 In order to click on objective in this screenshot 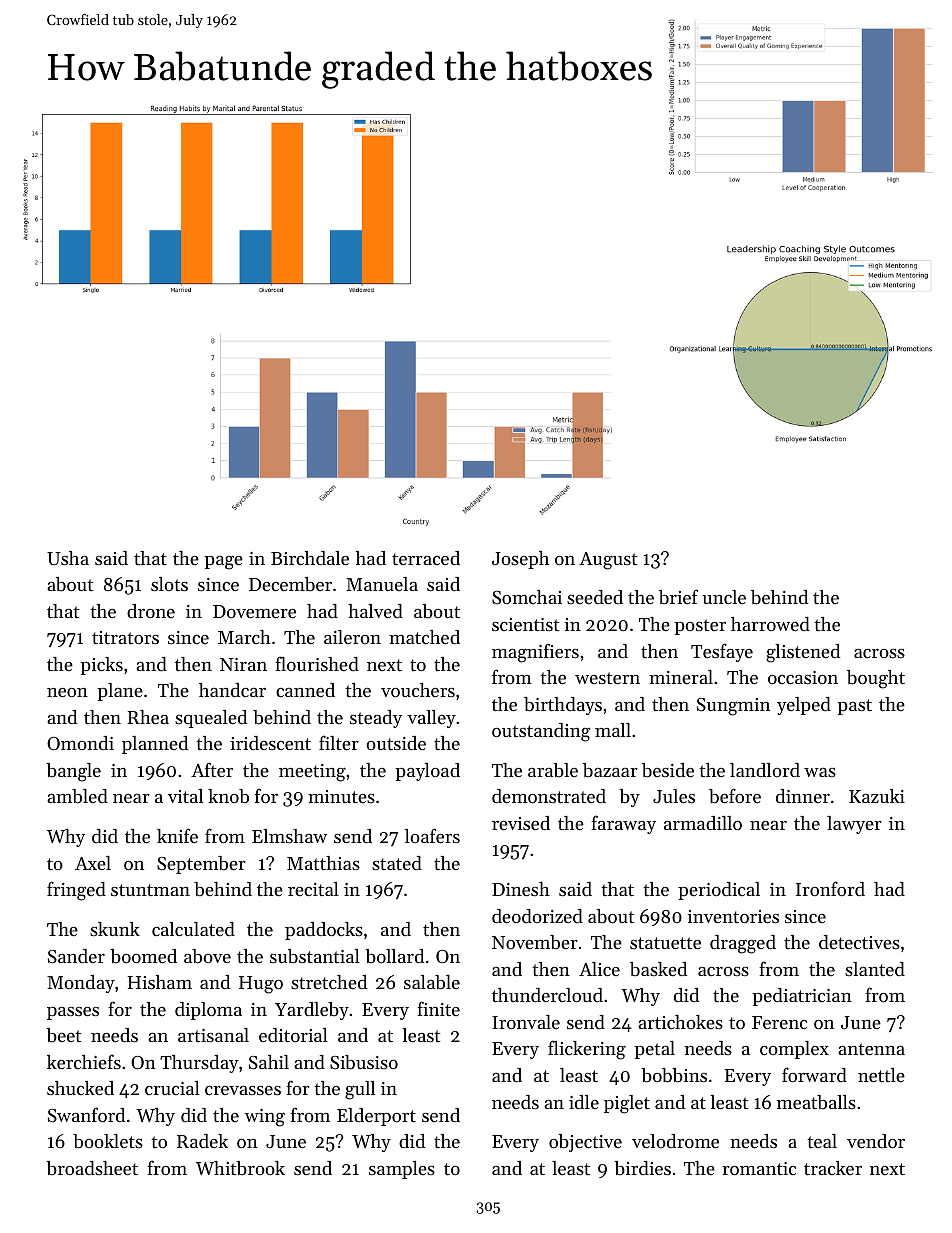, I will do `click(585, 1143)`.
